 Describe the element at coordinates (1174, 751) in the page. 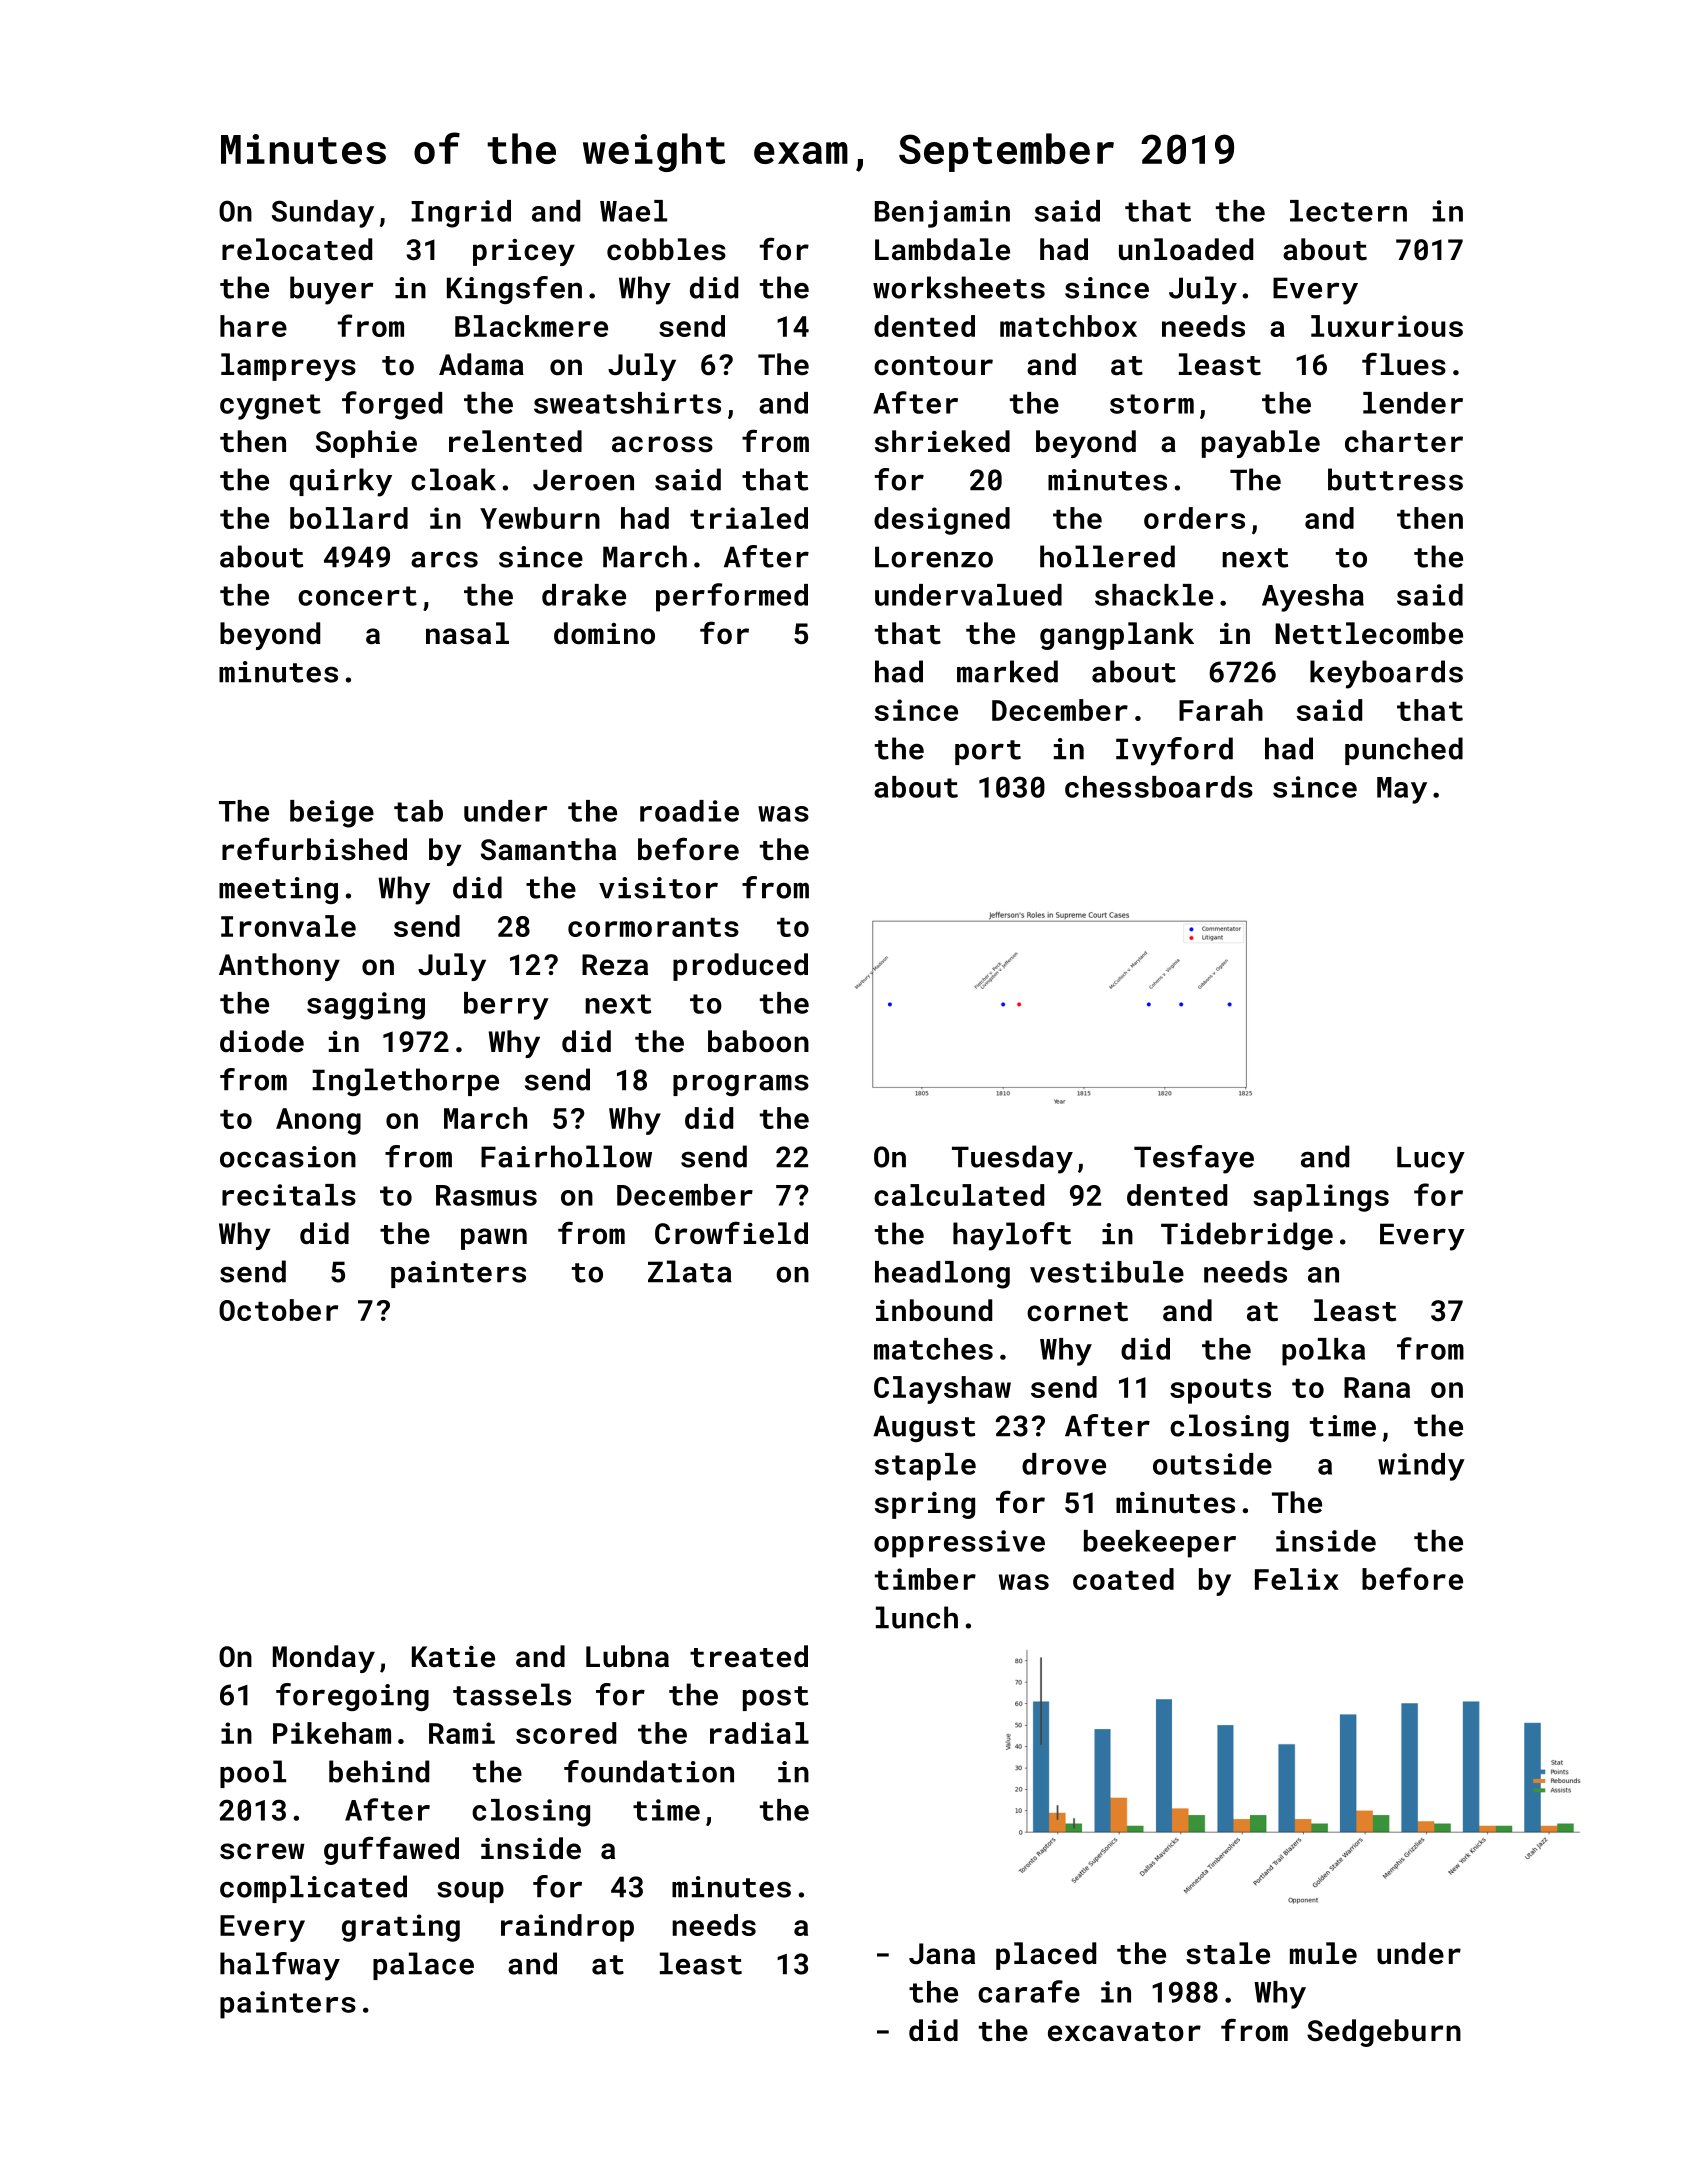

I see `Ivyford` at that location.
